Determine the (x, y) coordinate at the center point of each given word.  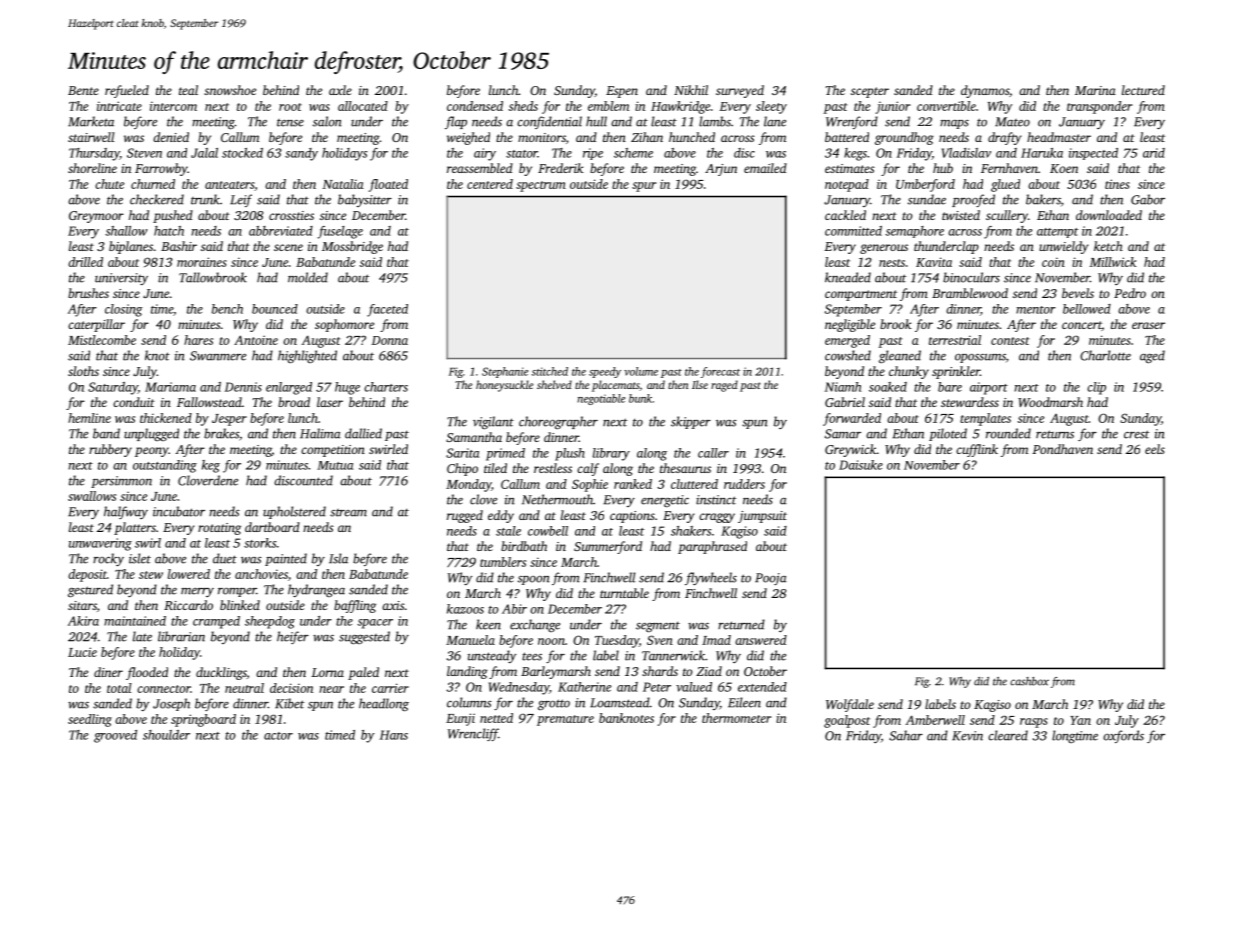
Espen (622, 92)
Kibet (289, 703)
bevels (1078, 293)
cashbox (1029, 681)
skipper (691, 422)
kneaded (848, 277)
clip (1096, 388)
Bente (83, 90)
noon (551, 641)
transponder (1099, 107)
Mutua (335, 465)
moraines (202, 262)
